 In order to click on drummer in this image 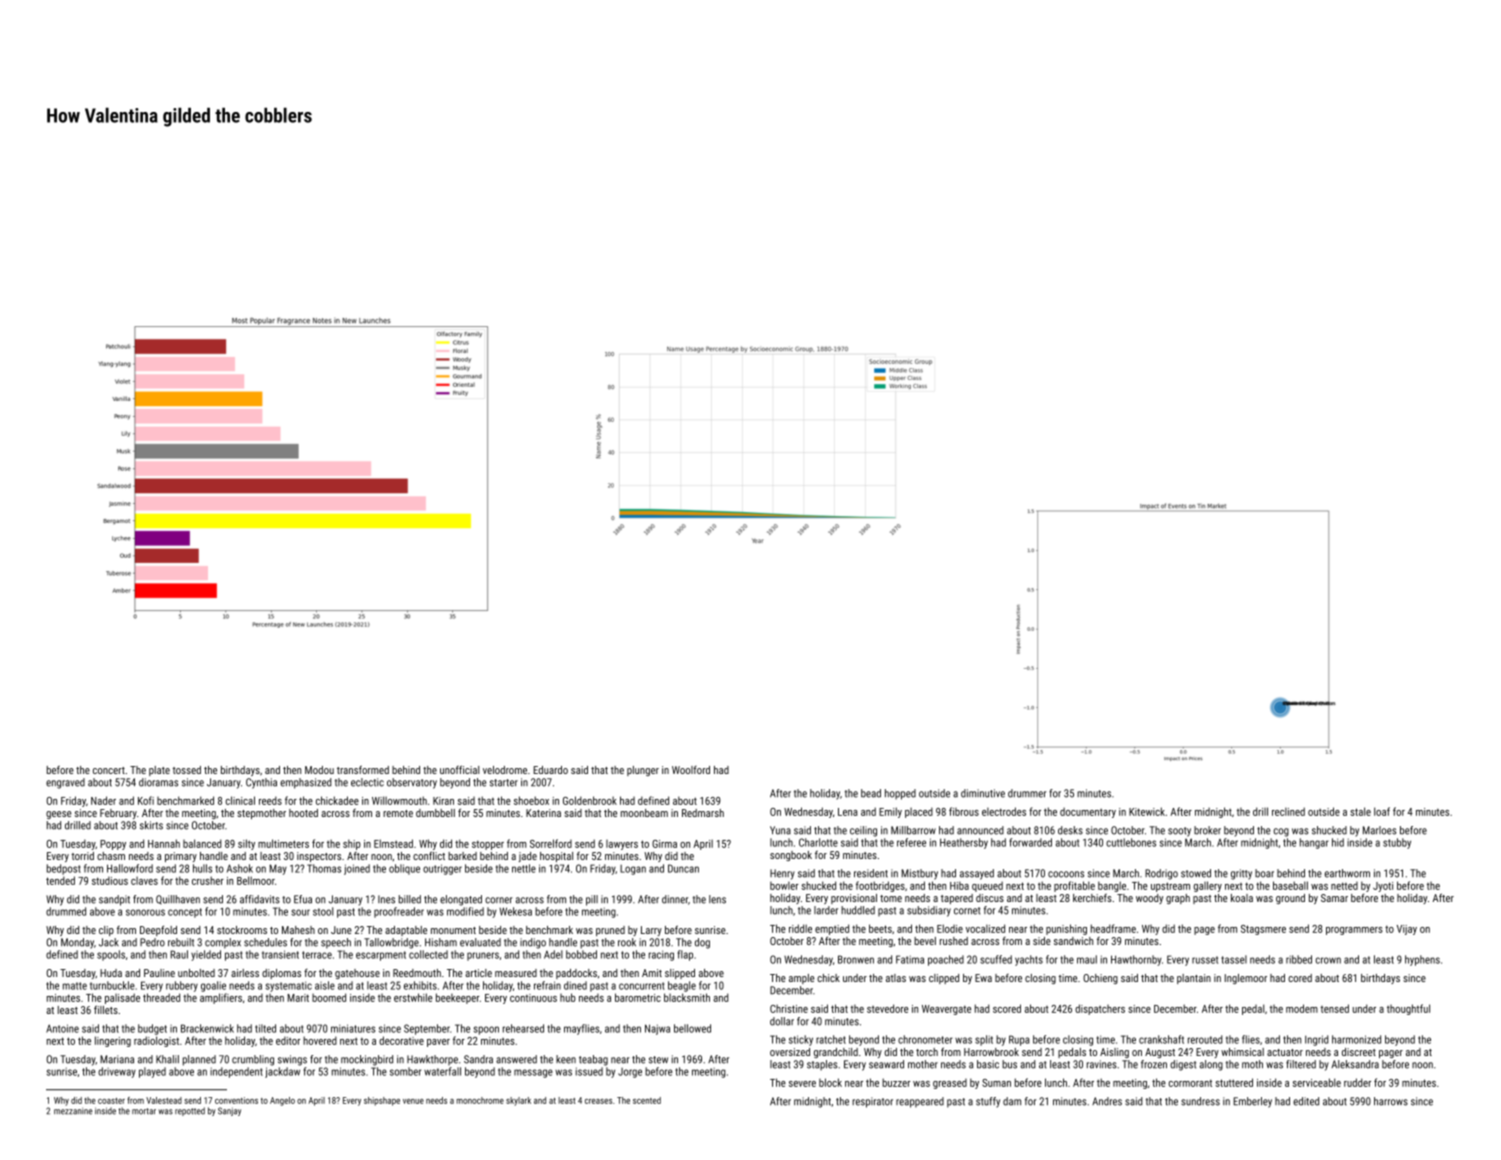, I will do `click(1027, 793)`.
